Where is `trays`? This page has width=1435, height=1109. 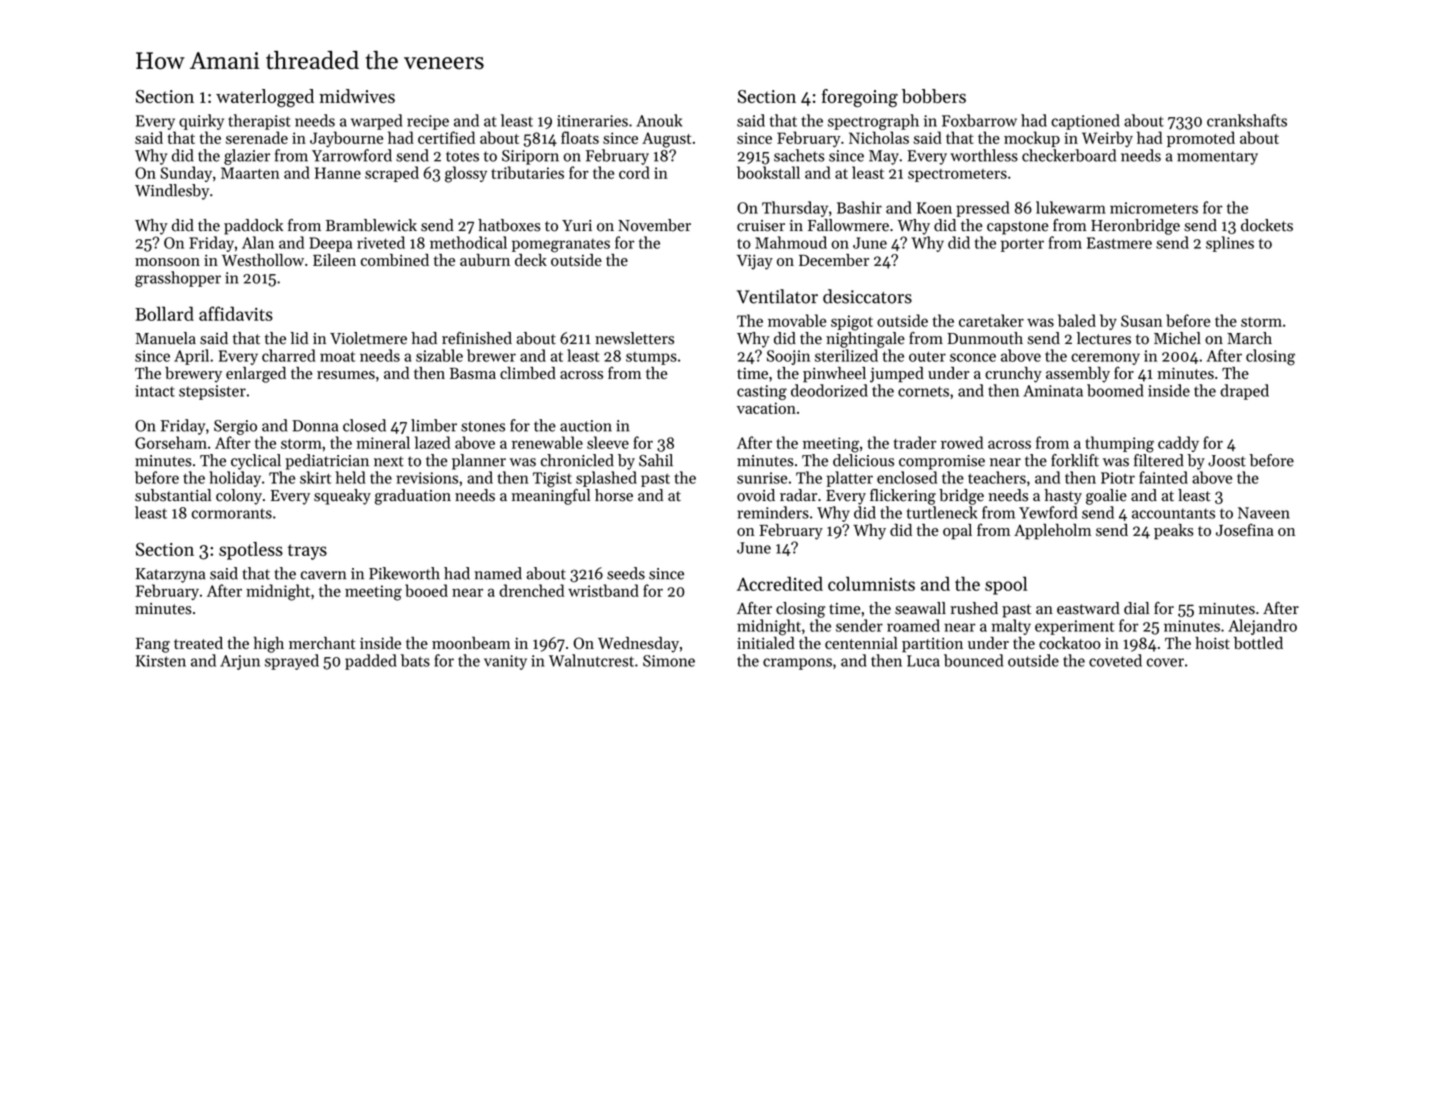 trays is located at coordinates (307, 552).
